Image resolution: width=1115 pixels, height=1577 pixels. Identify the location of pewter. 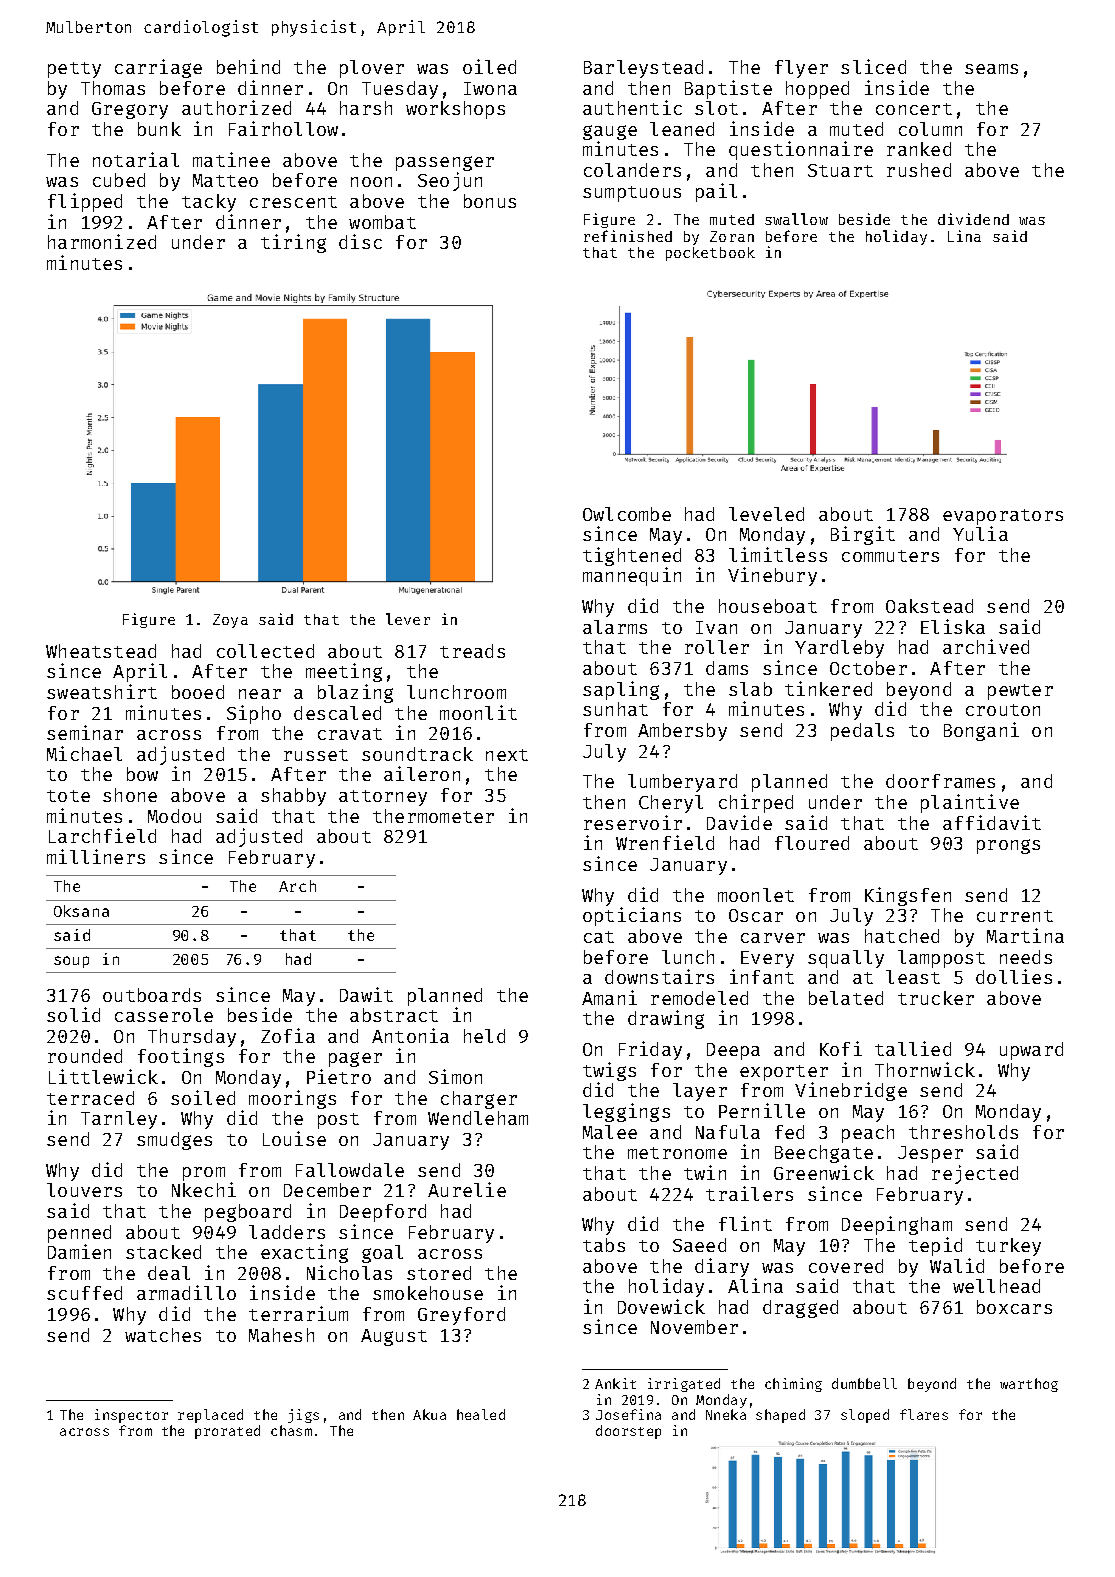
(1020, 692).
